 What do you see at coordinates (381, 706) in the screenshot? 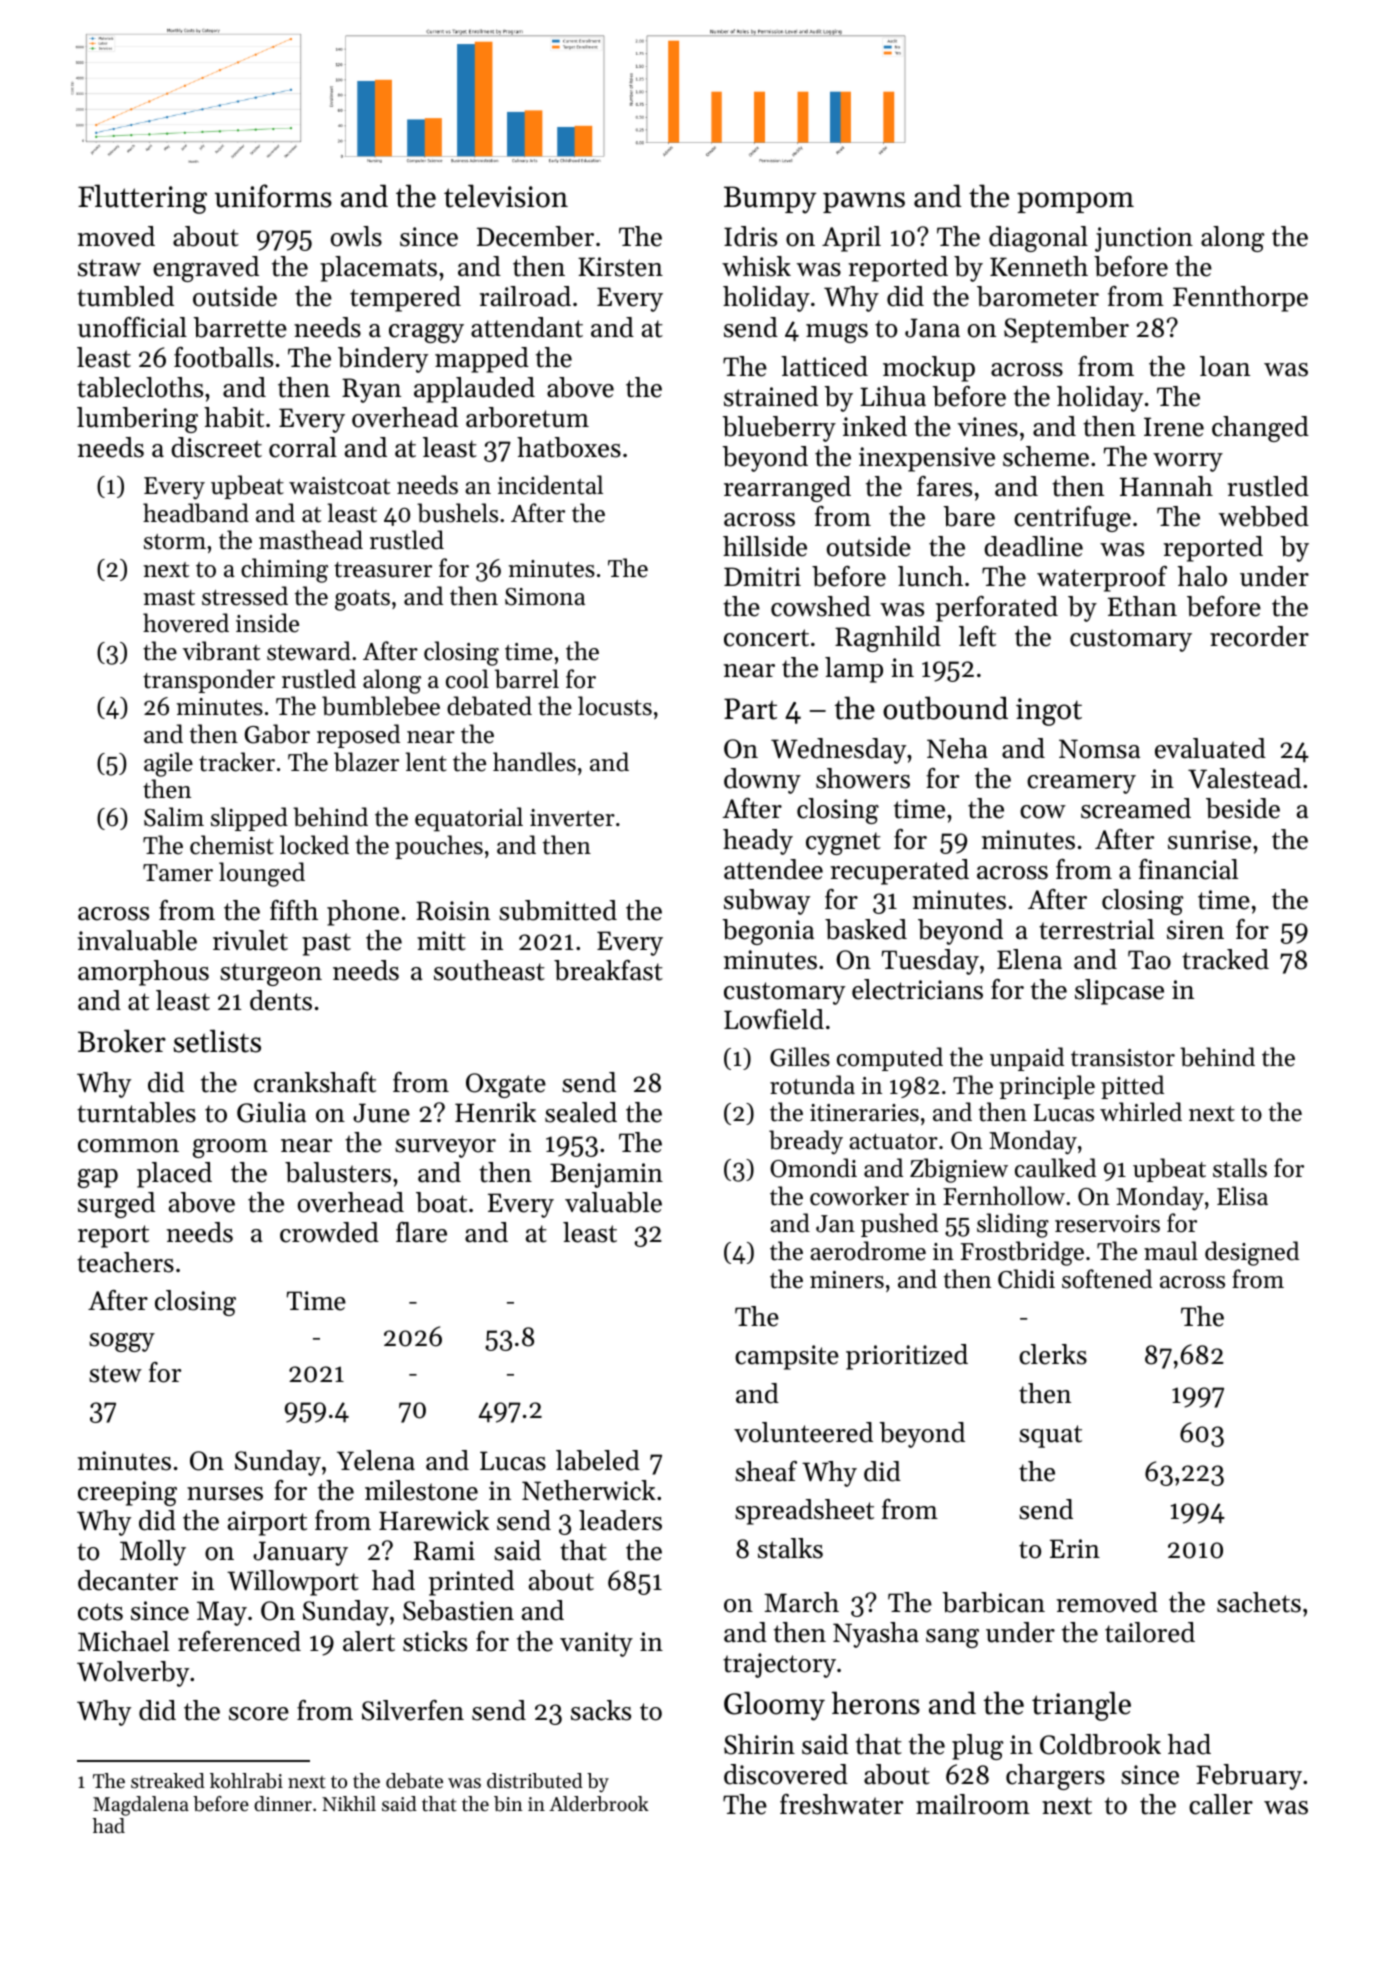
I see `bumblebee` at bounding box center [381, 706].
